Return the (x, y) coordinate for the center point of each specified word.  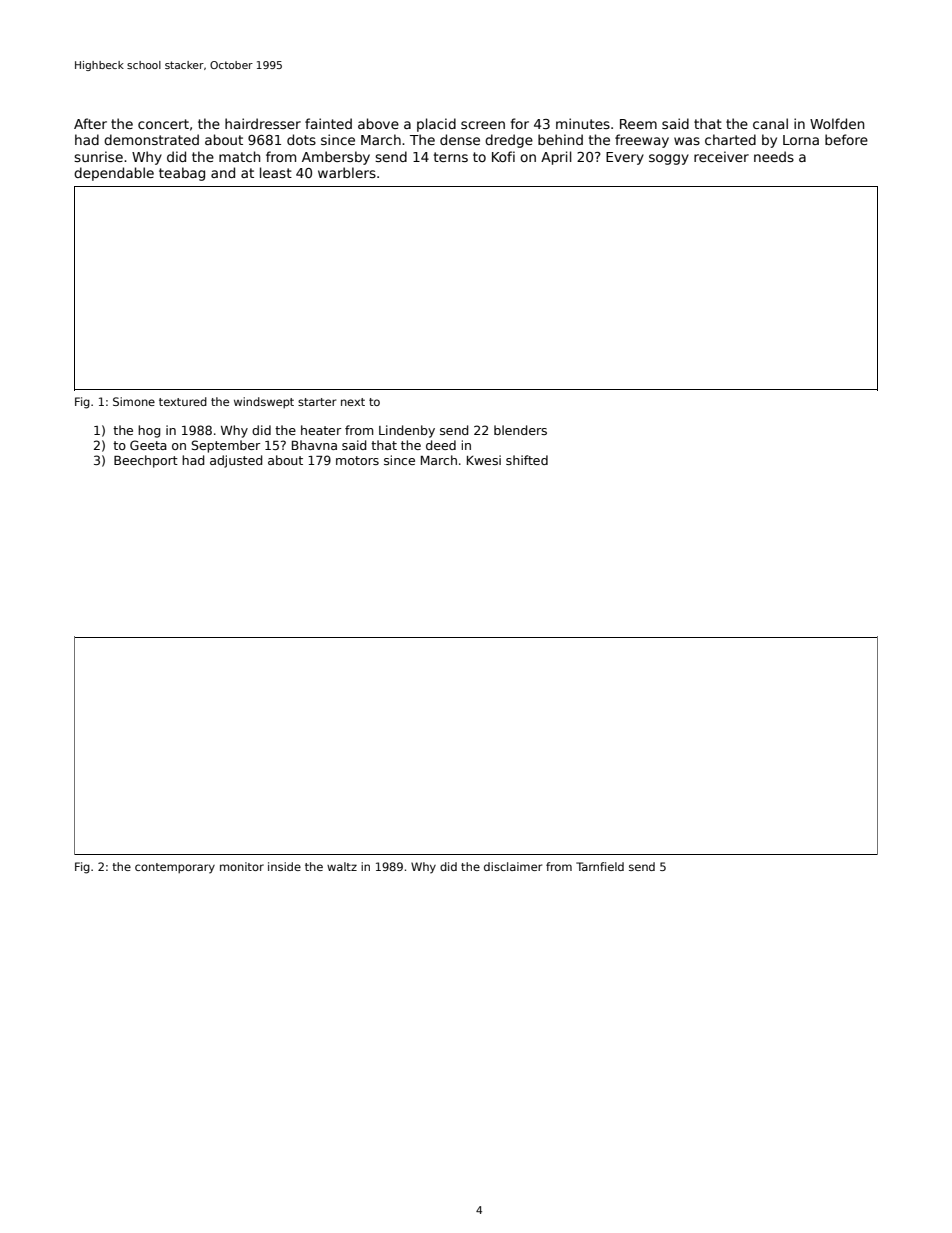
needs (774, 156)
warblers (347, 172)
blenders (520, 430)
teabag (182, 174)
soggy (669, 159)
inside (284, 866)
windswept (264, 403)
